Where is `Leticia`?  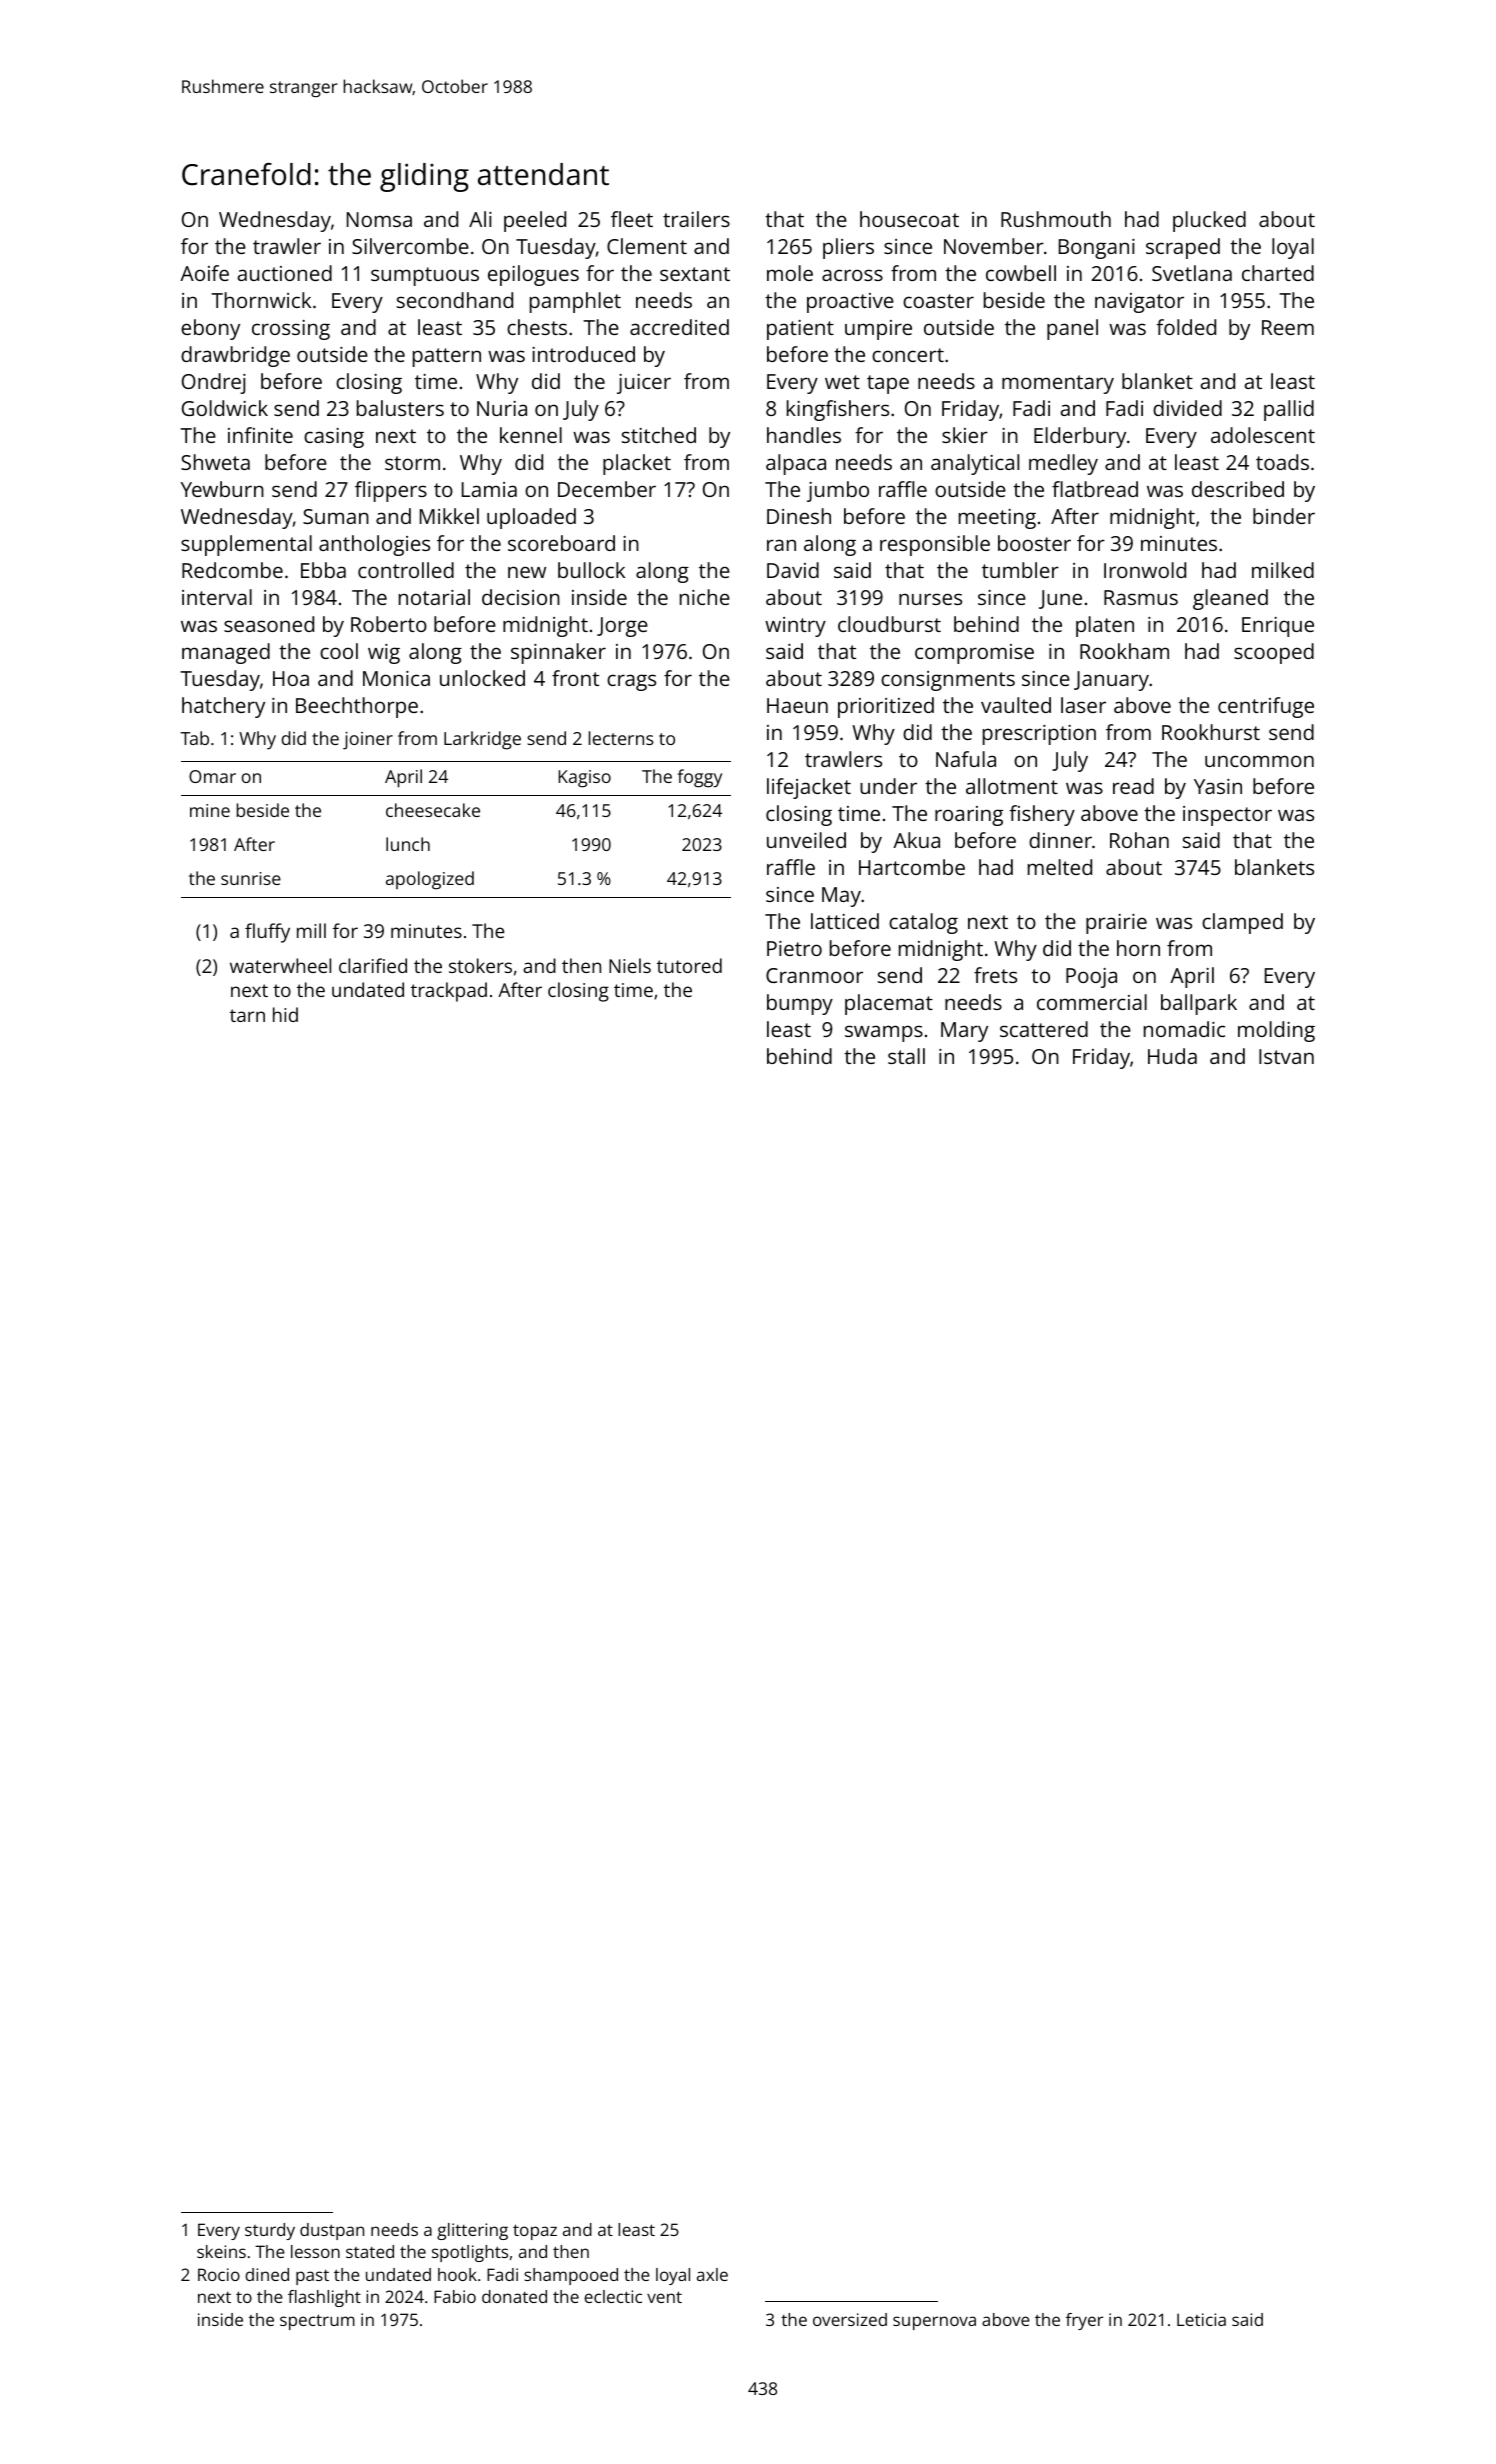 Leticia is located at coordinates (1201, 2319).
